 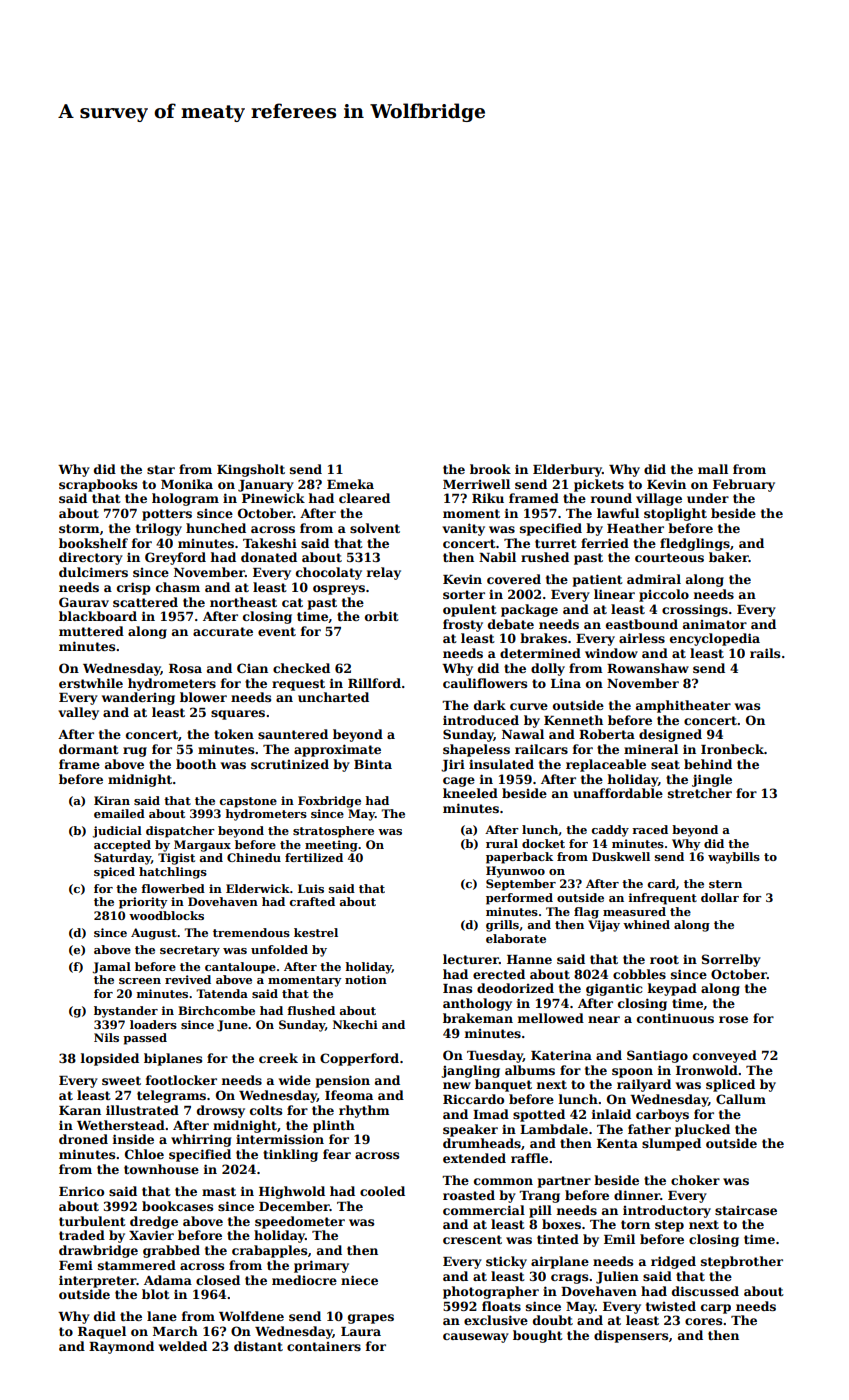 I want to click on primary, so click(x=321, y=1266).
